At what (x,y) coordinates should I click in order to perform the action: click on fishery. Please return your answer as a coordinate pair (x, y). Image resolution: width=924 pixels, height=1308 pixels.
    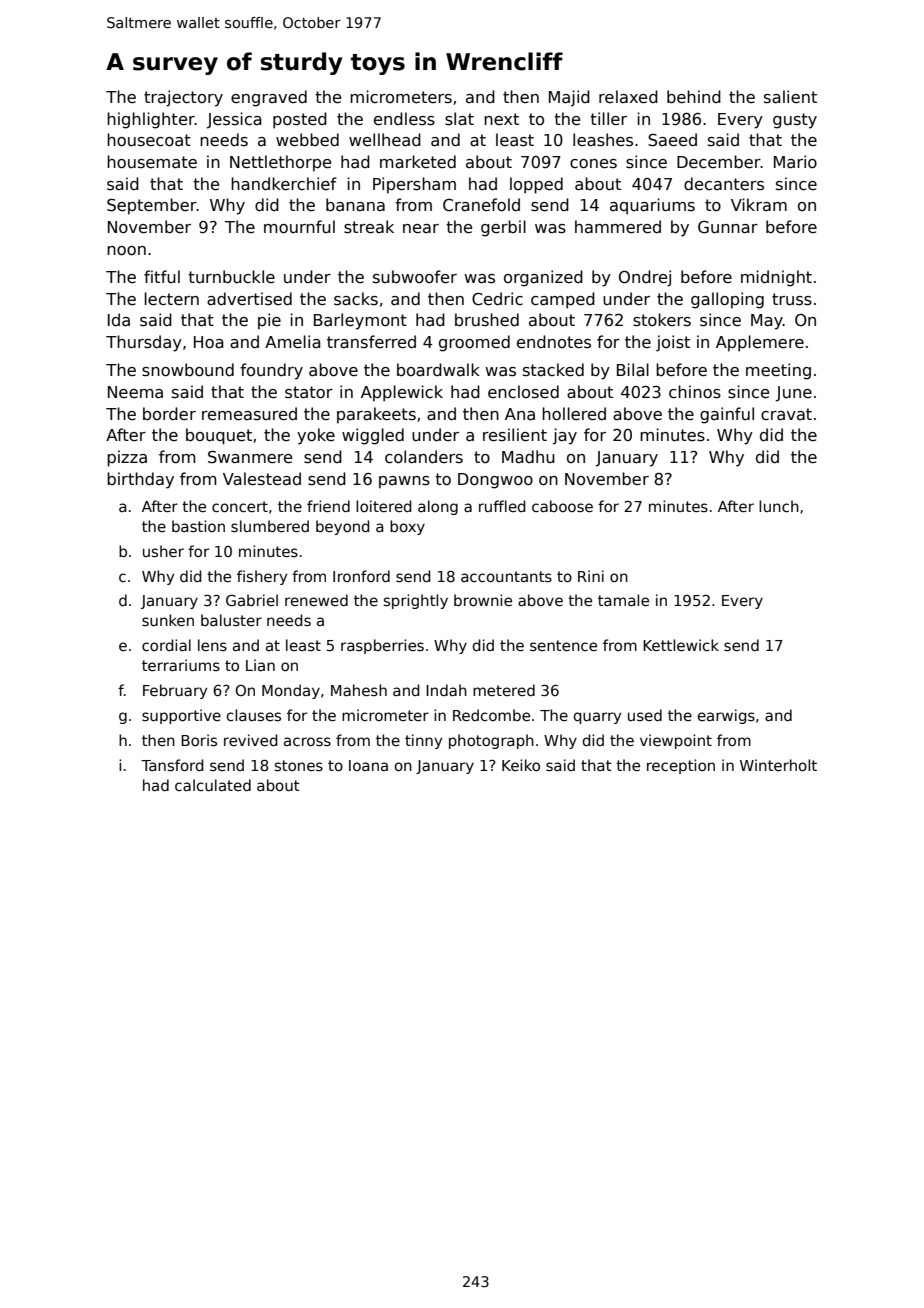
    Looking at the image, I should click on (262, 577).
